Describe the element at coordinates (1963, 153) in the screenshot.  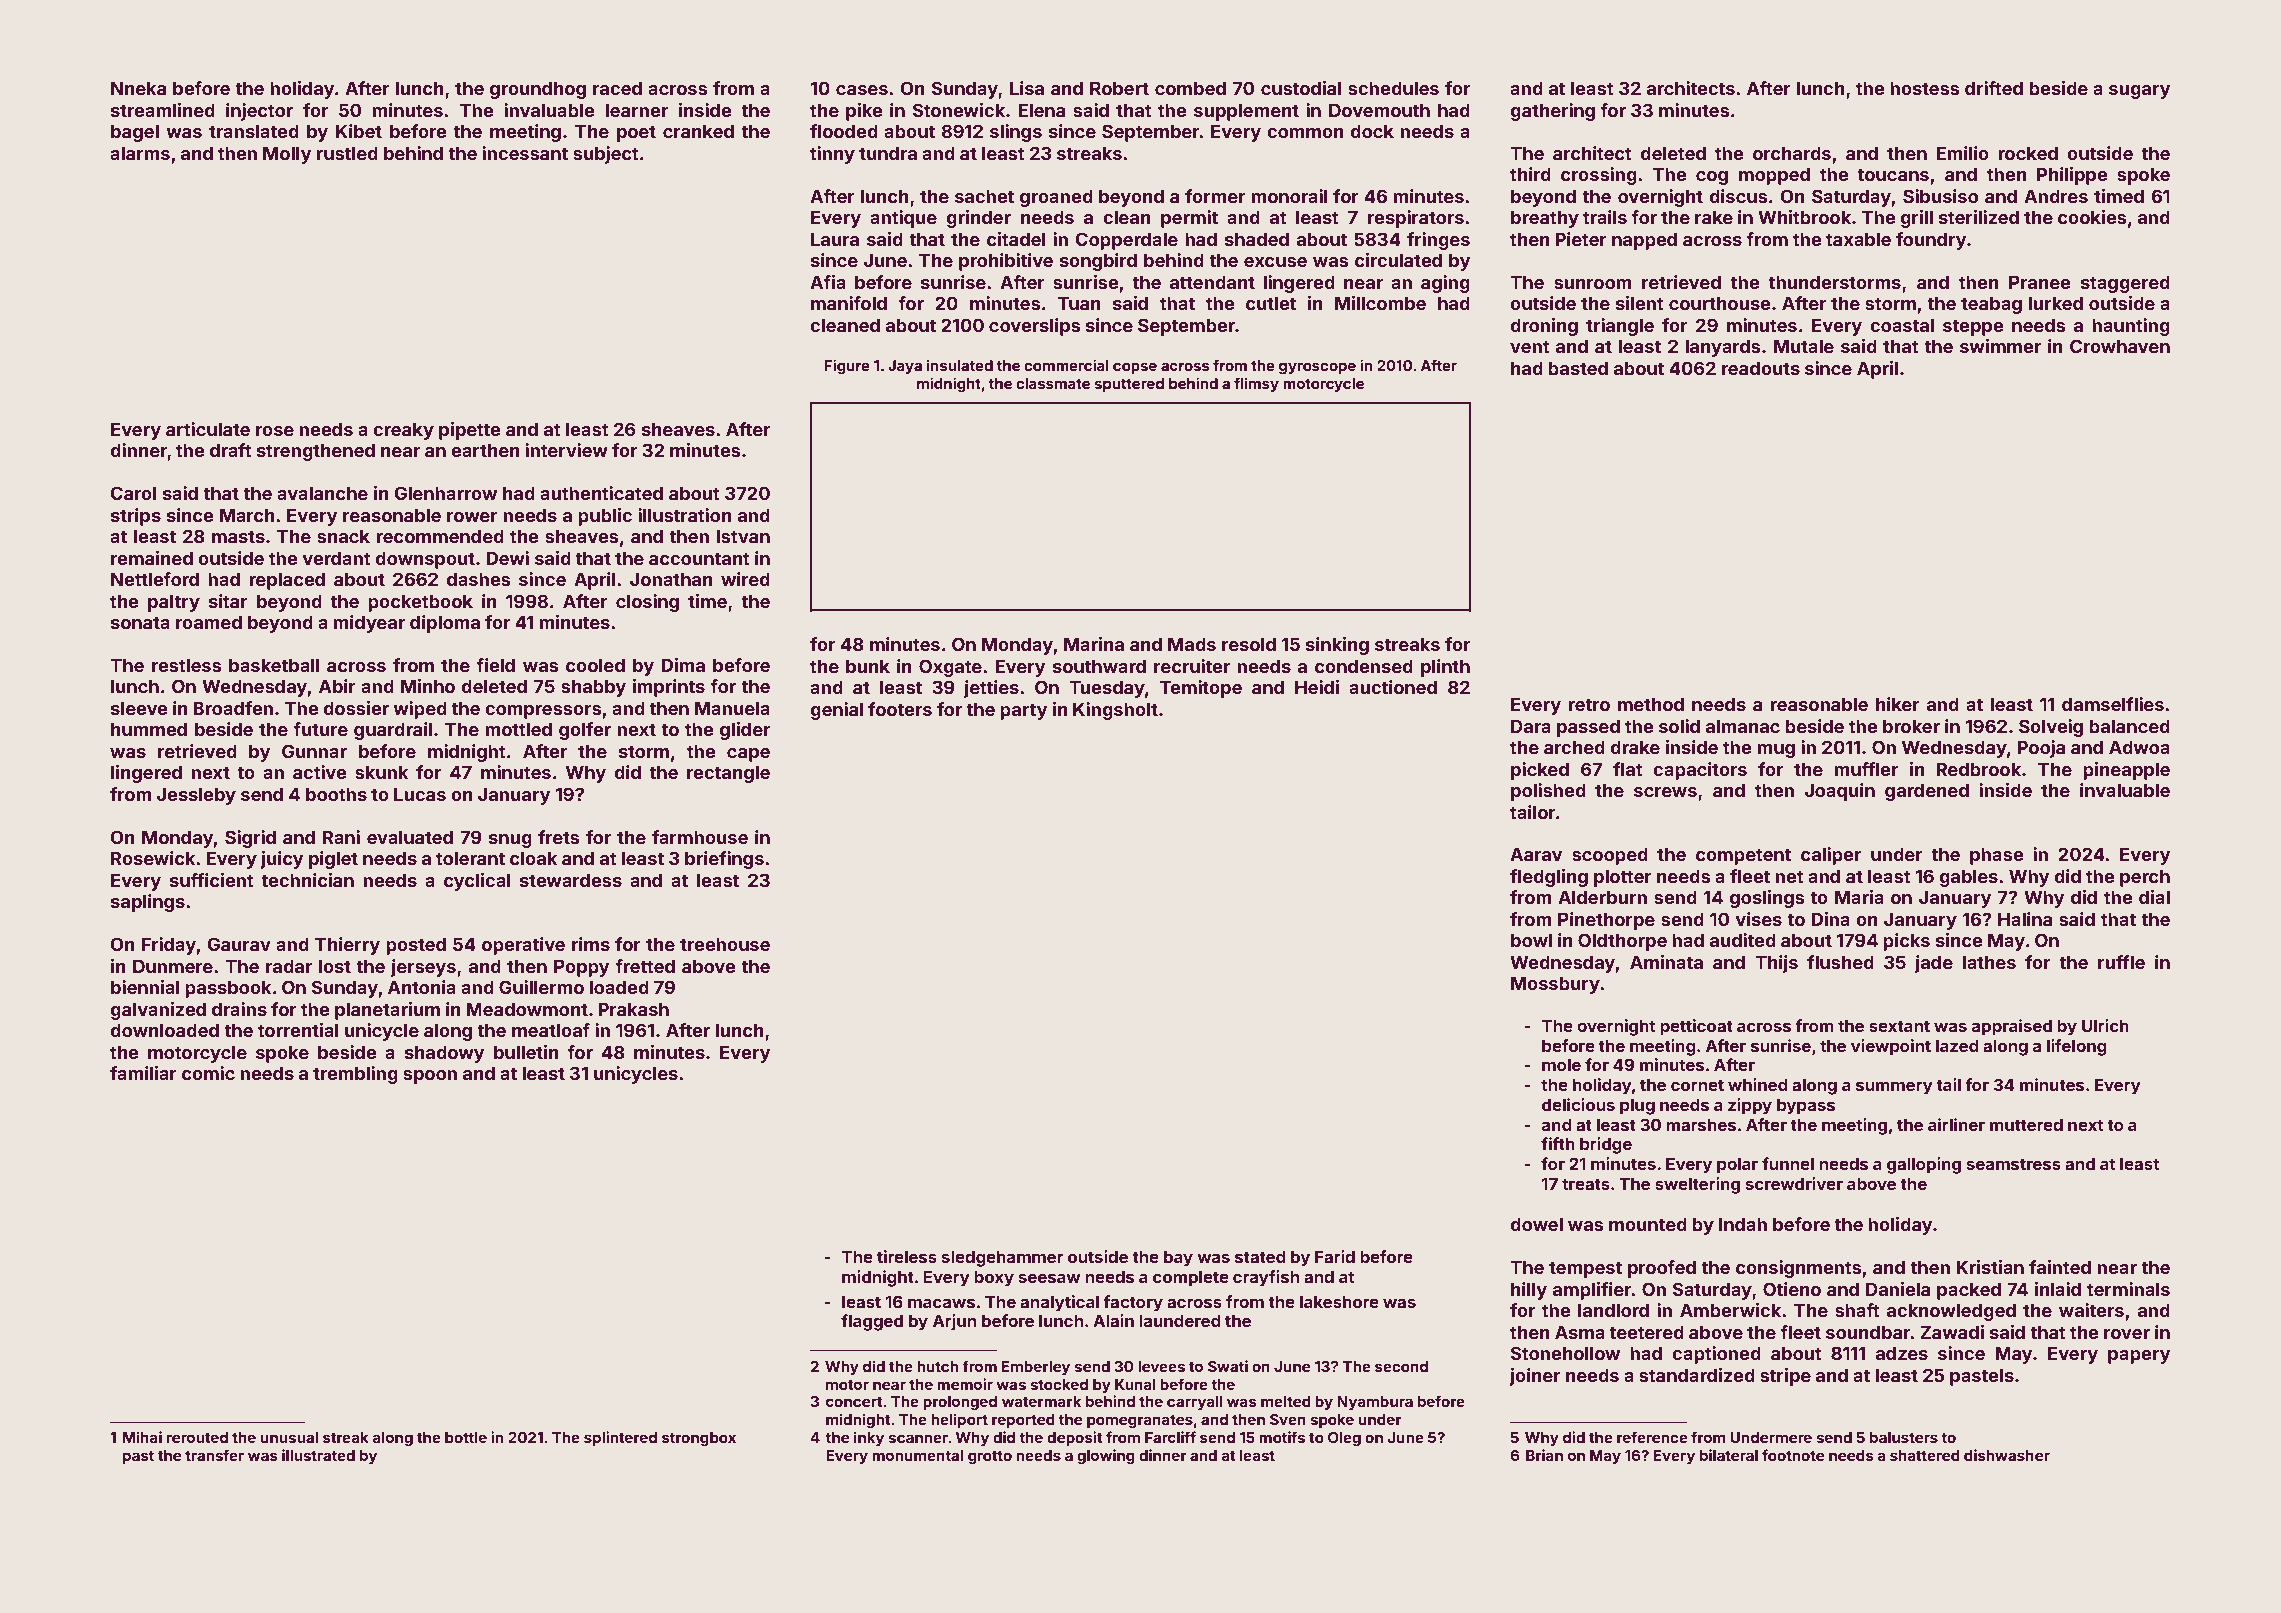
I see `Emilio` at that location.
